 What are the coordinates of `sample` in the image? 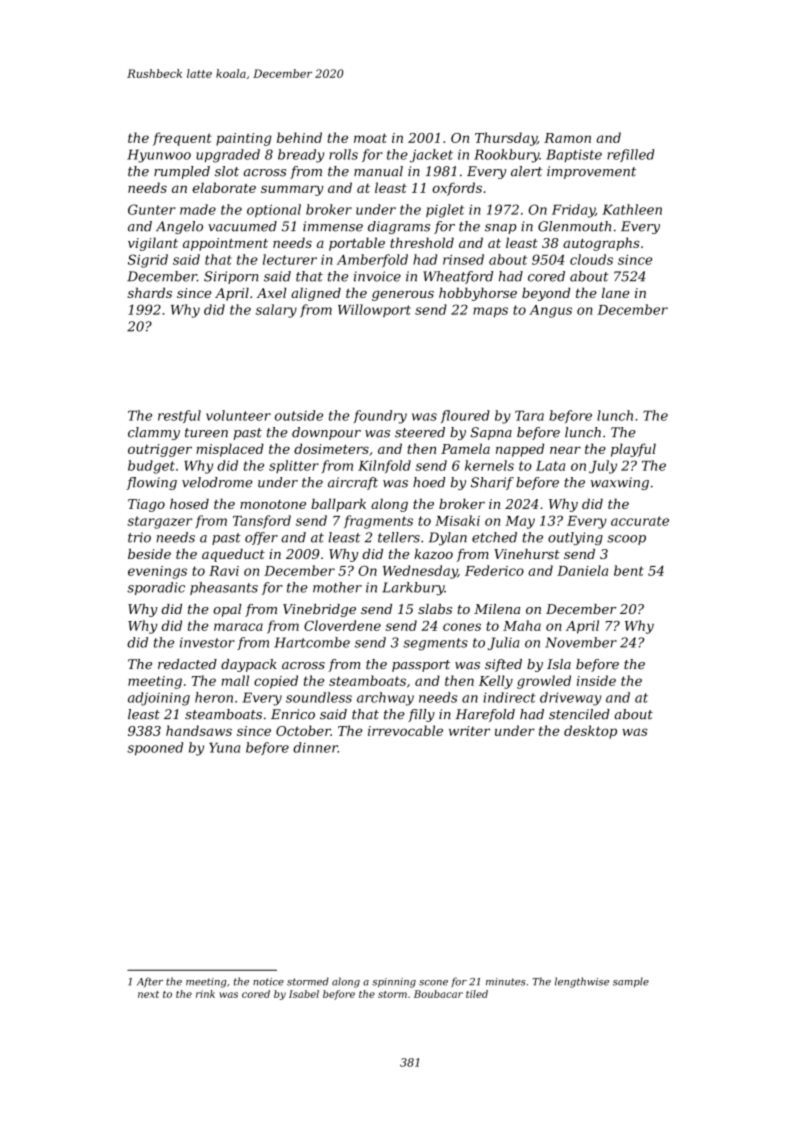 It's located at (631, 982).
